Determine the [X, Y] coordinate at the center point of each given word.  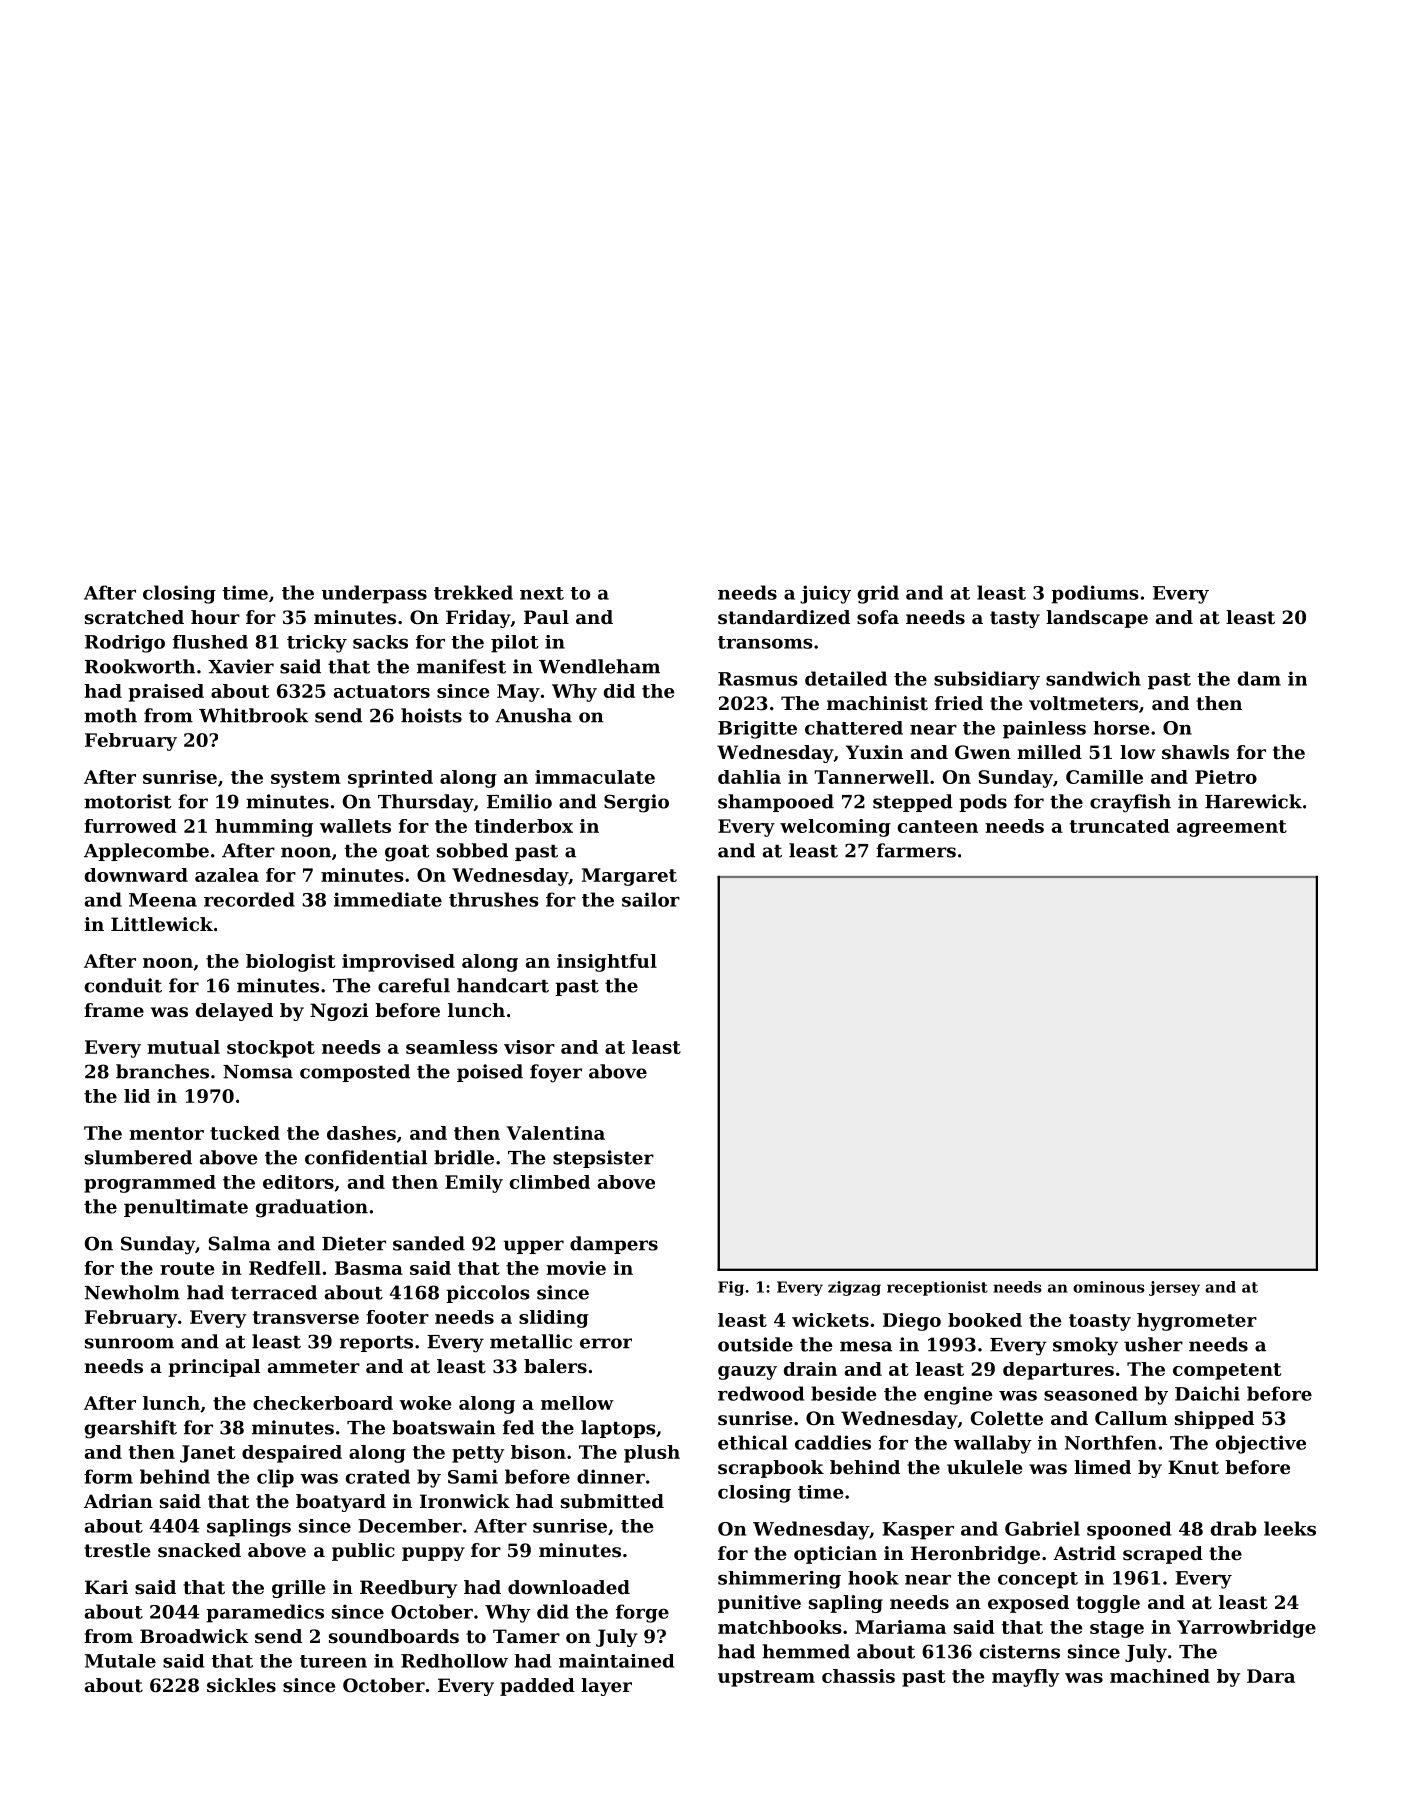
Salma [239, 1243]
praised [166, 693]
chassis [858, 1676]
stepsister [603, 1159]
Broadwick [194, 1636]
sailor [651, 899]
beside [844, 1393]
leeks [1290, 1528]
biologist [290, 963]
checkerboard [323, 1403]
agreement [1232, 828]
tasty [1015, 619]
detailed [846, 678]
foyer [556, 1073]
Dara [1271, 1676]
